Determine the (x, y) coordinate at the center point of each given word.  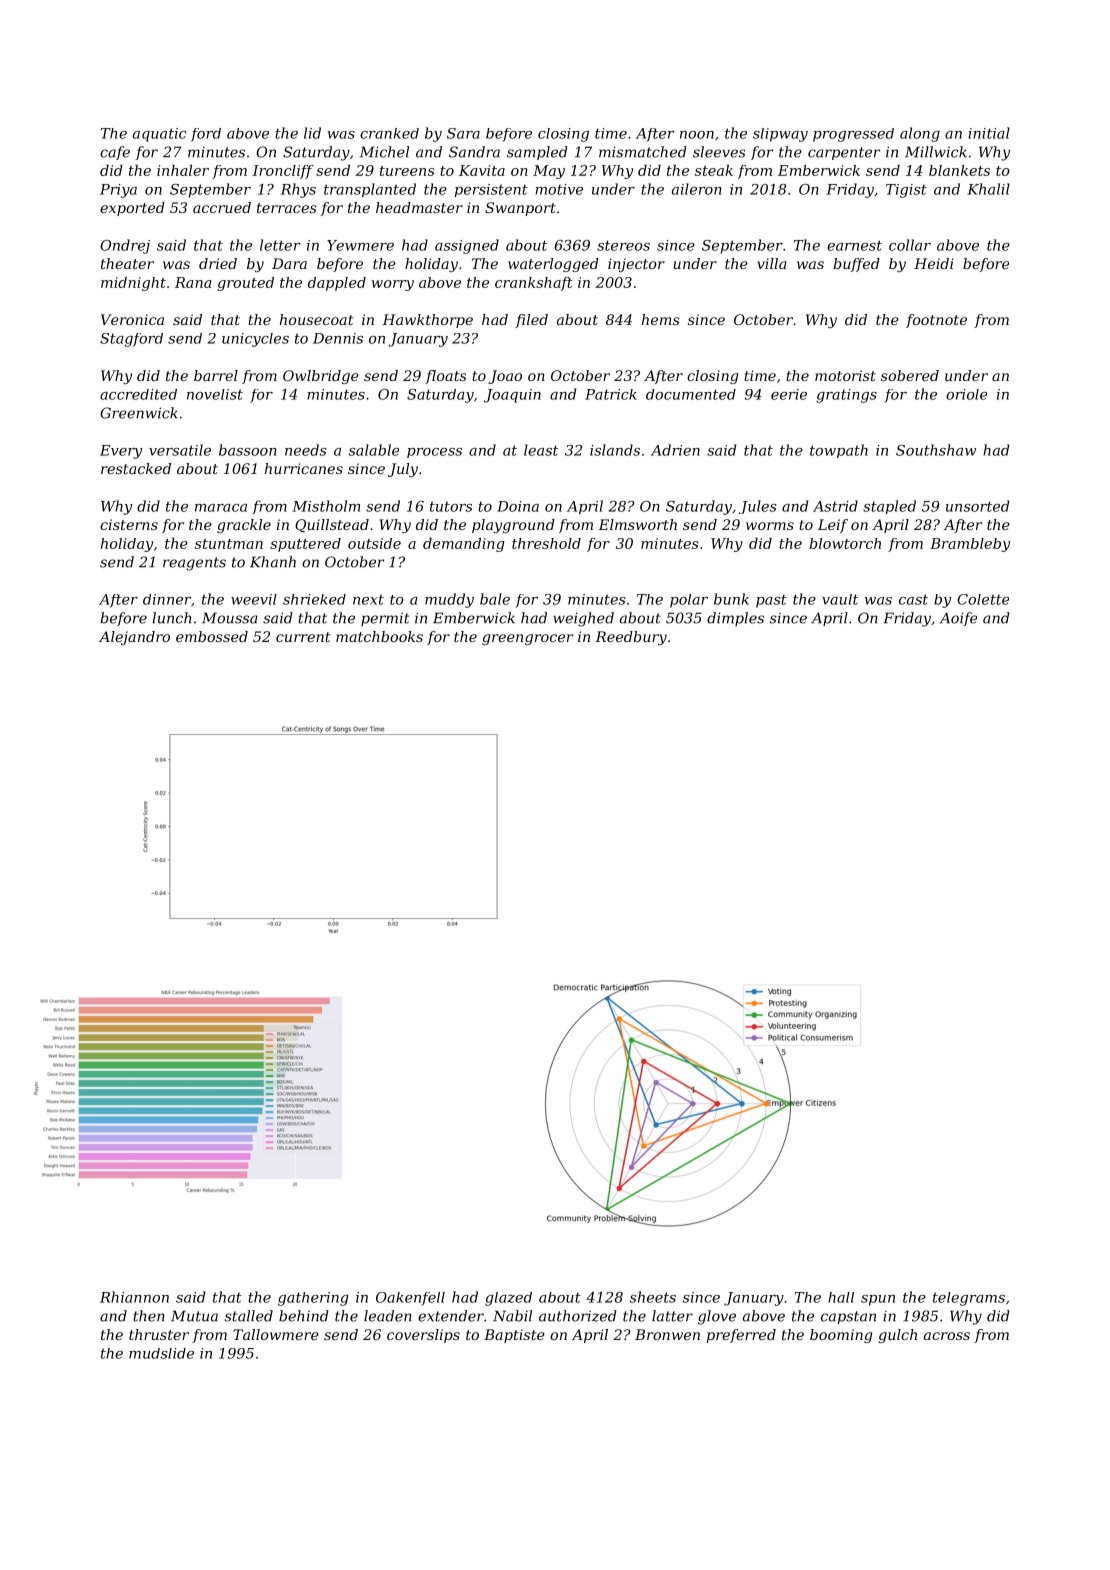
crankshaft (534, 284)
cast (913, 599)
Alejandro (134, 638)
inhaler (183, 170)
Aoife (958, 619)
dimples (735, 619)
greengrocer (527, 639)
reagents (194, 564)
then (149, 1316)
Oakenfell (410, 1299)
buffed (856, 265)
